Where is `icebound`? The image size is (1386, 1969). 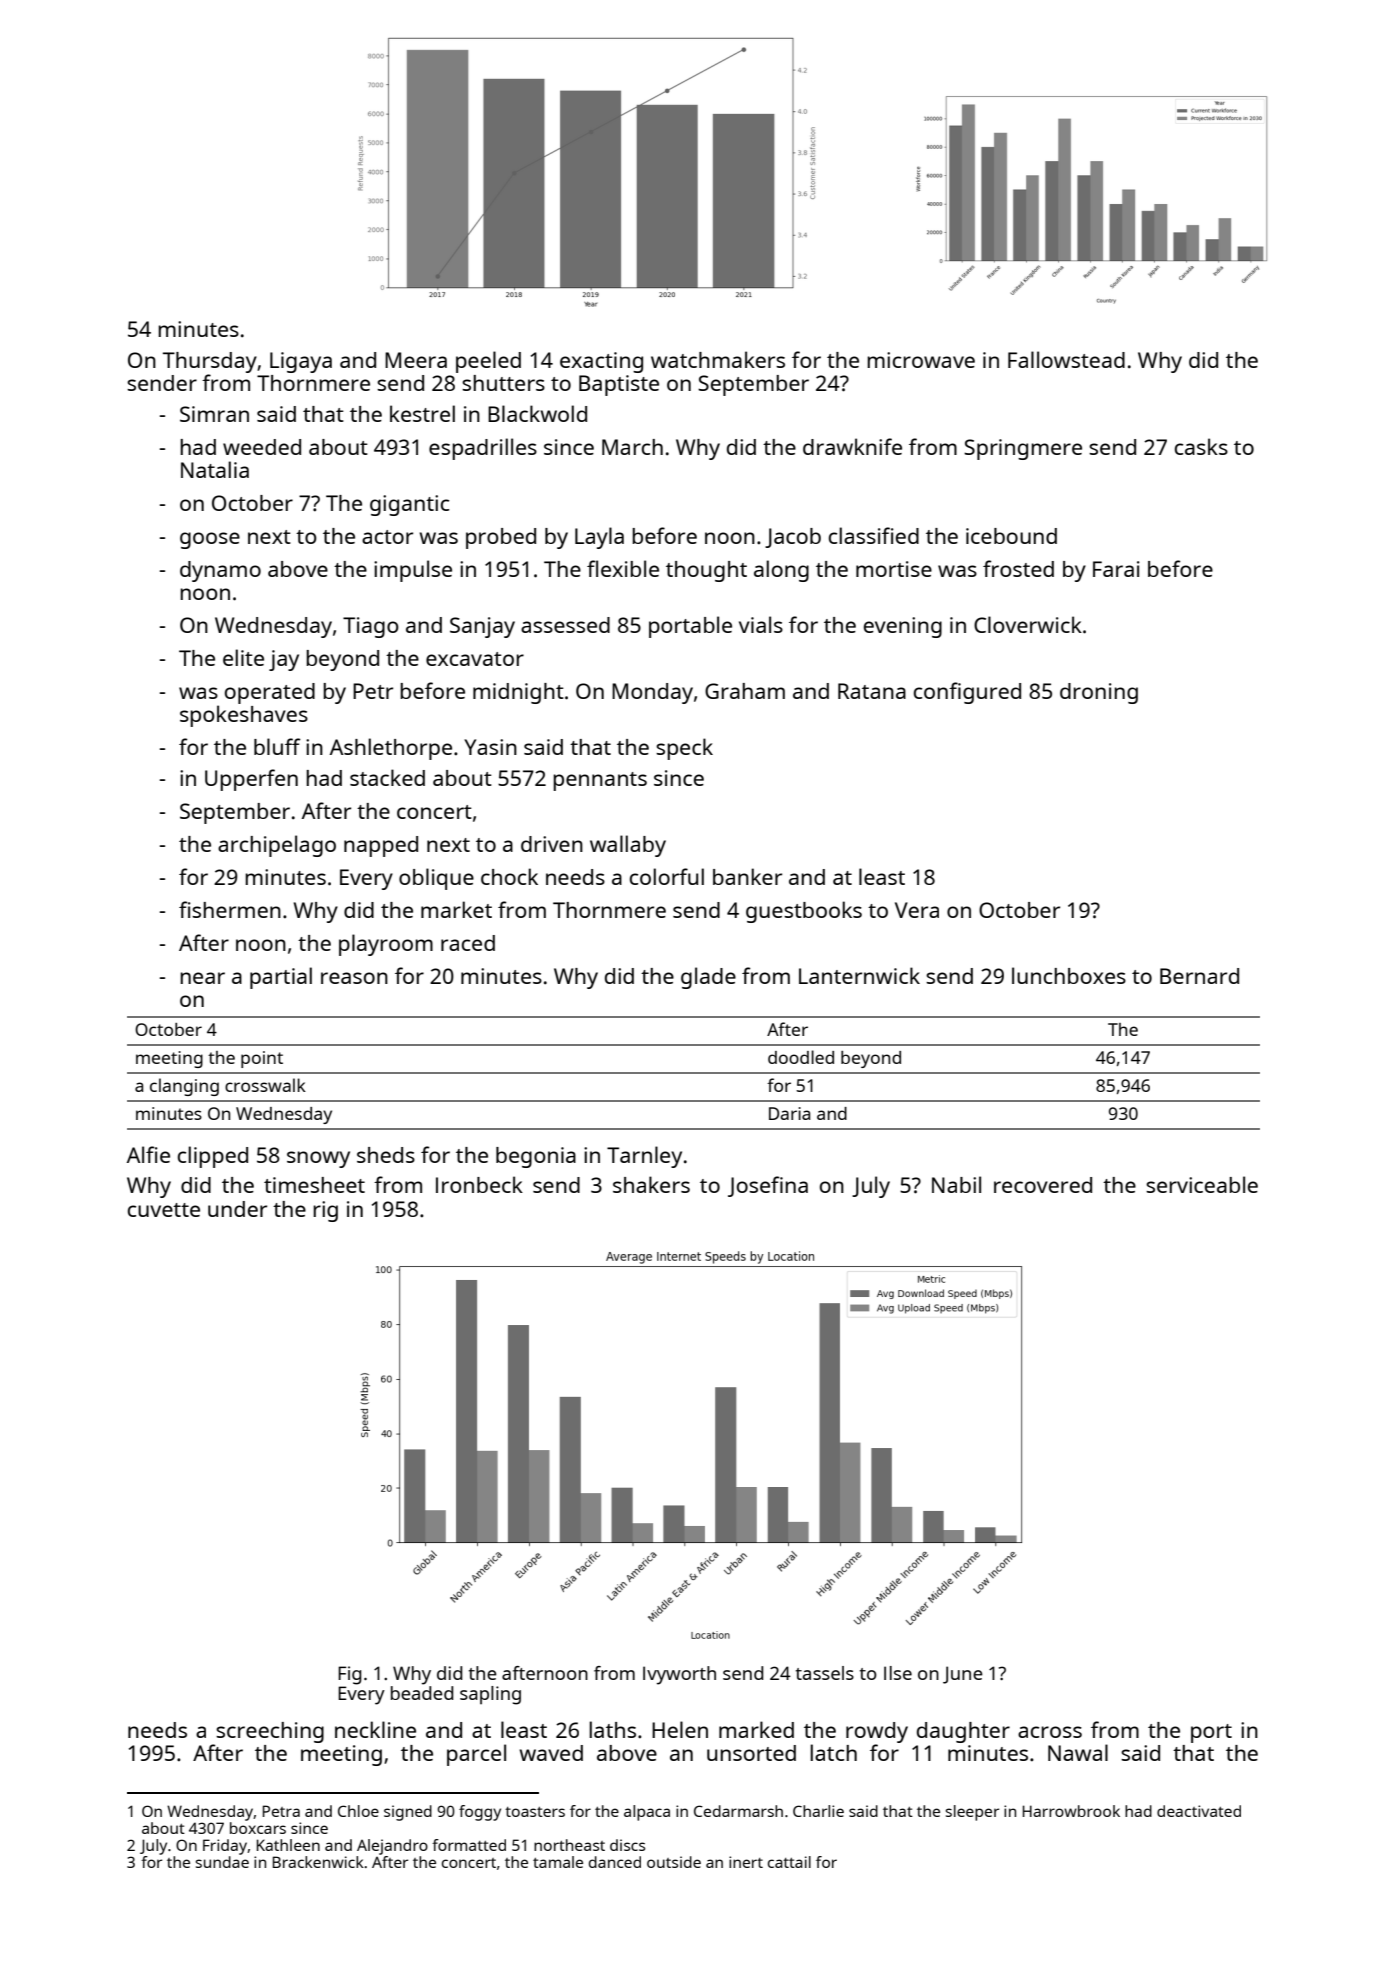 icebound is located at coordinates (1011, 536).
